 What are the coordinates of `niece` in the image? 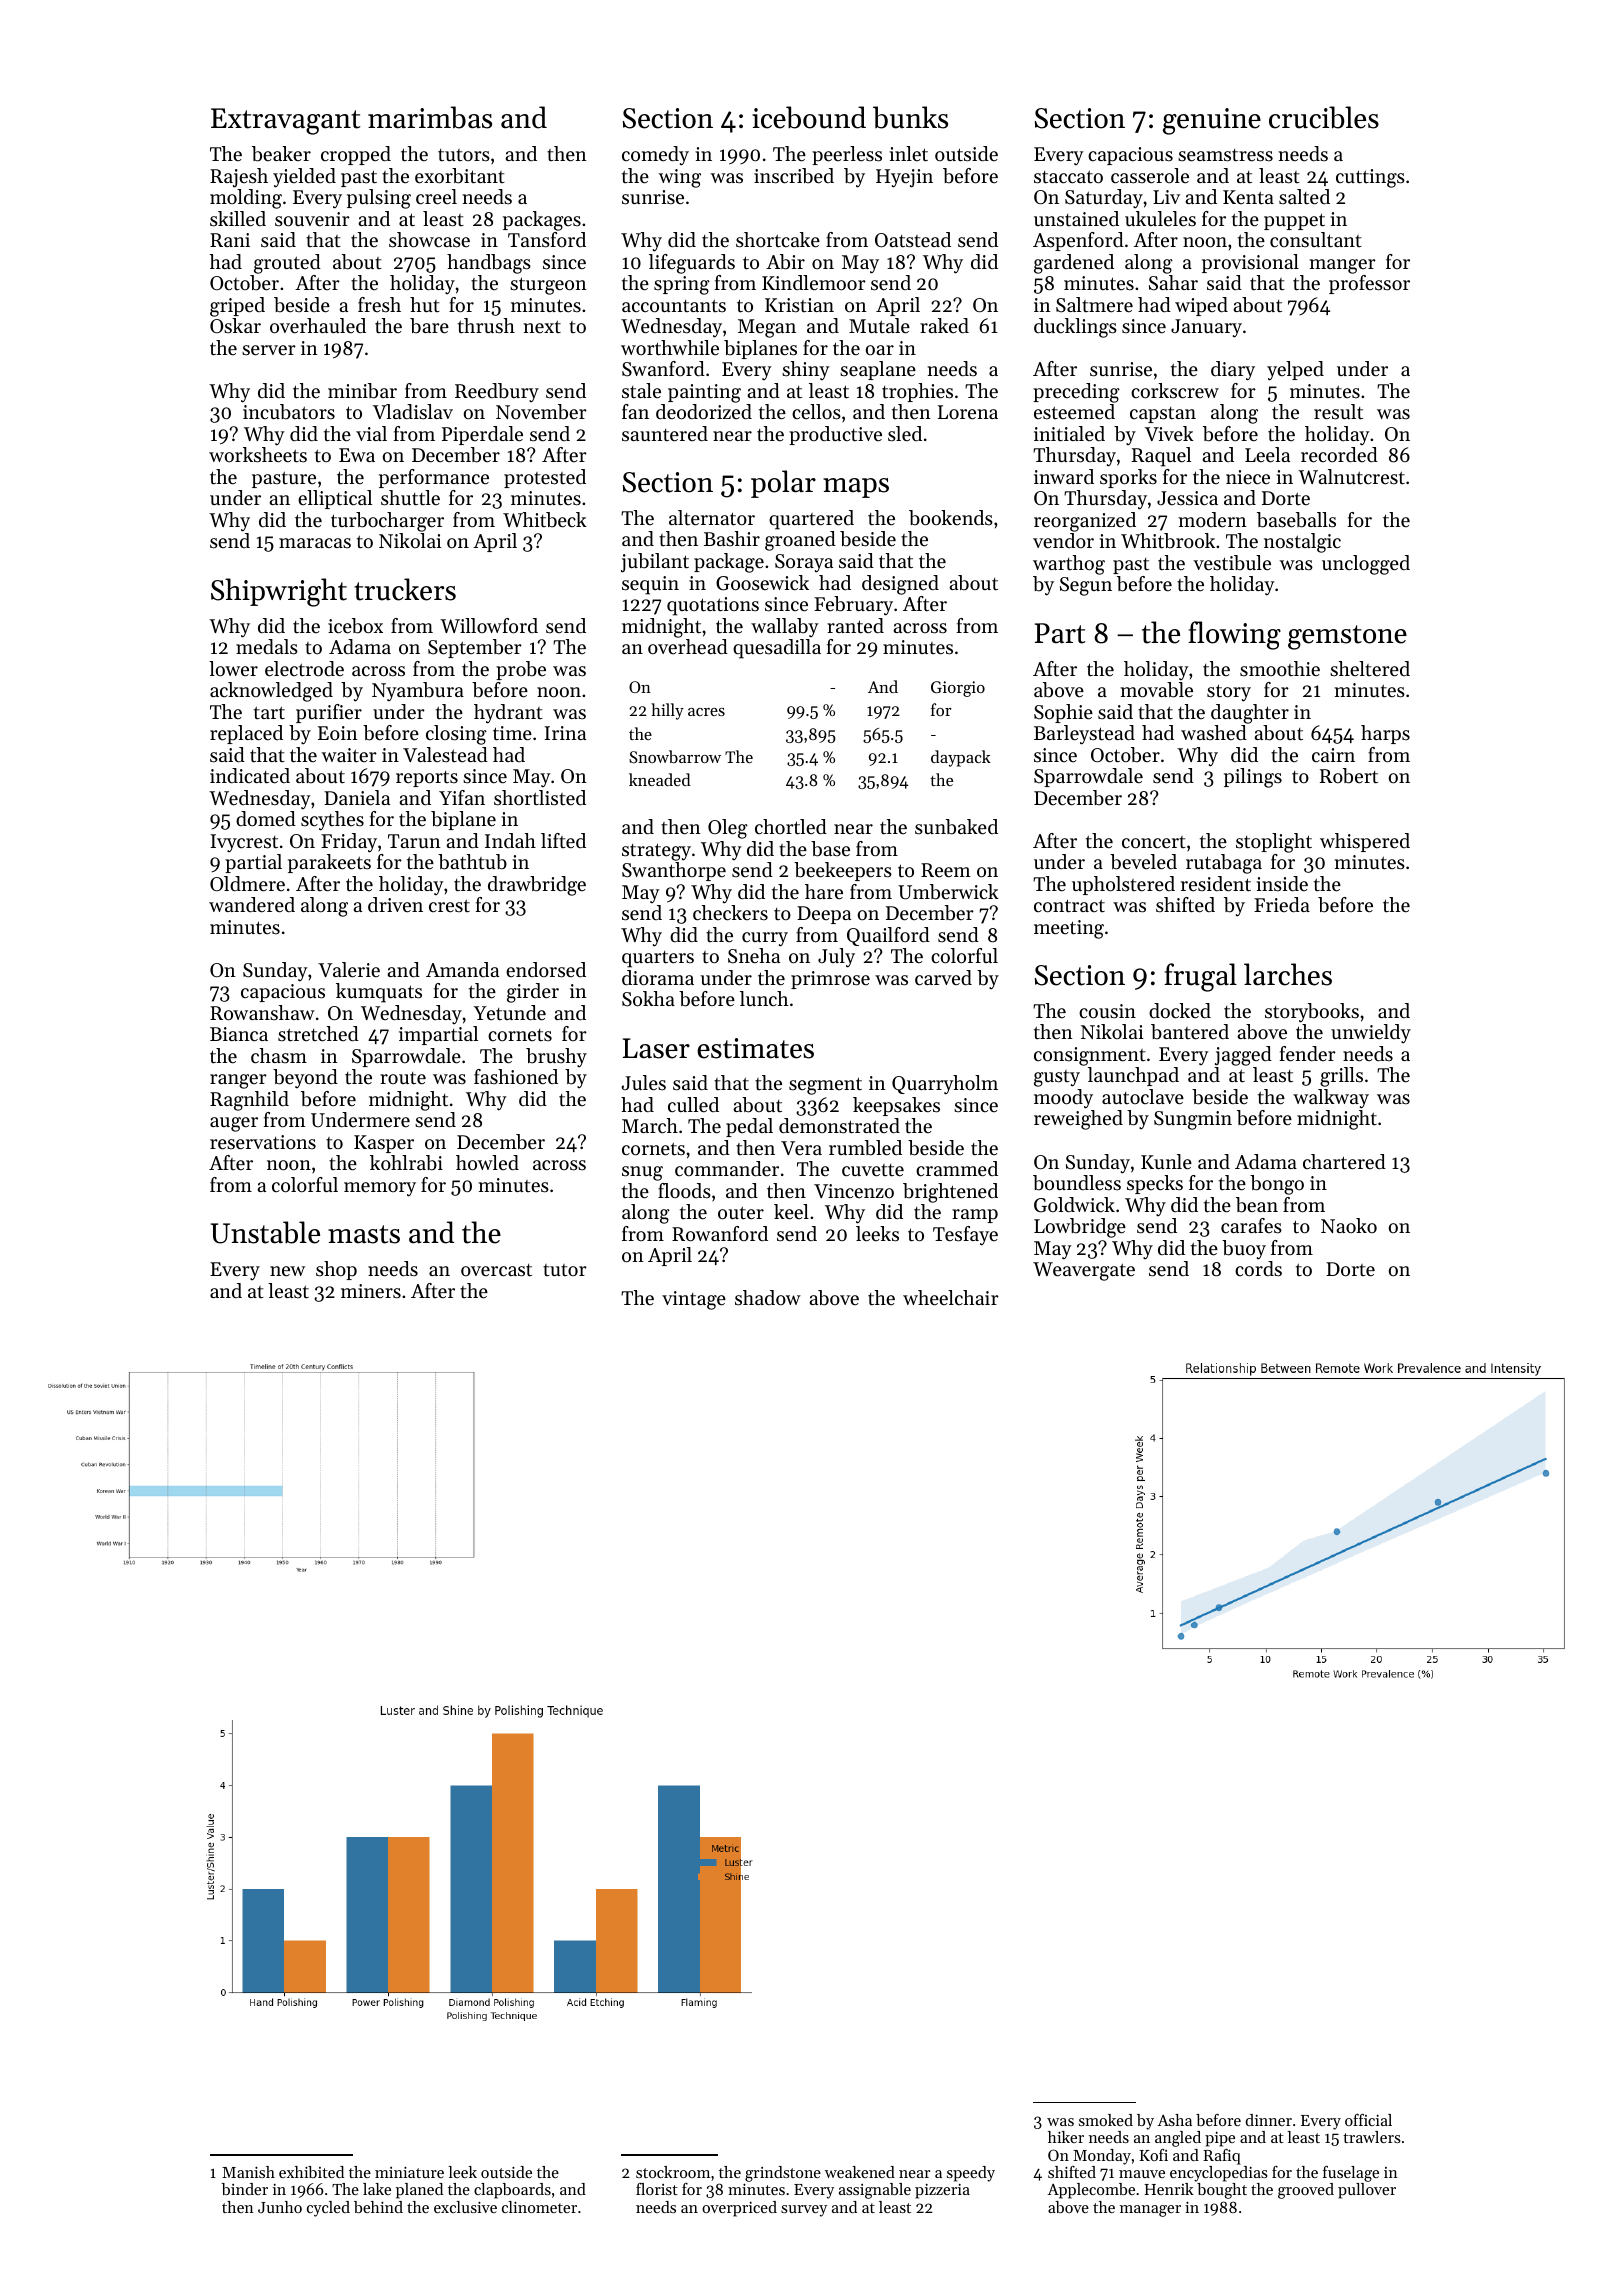 It's located at (1248, 477).
